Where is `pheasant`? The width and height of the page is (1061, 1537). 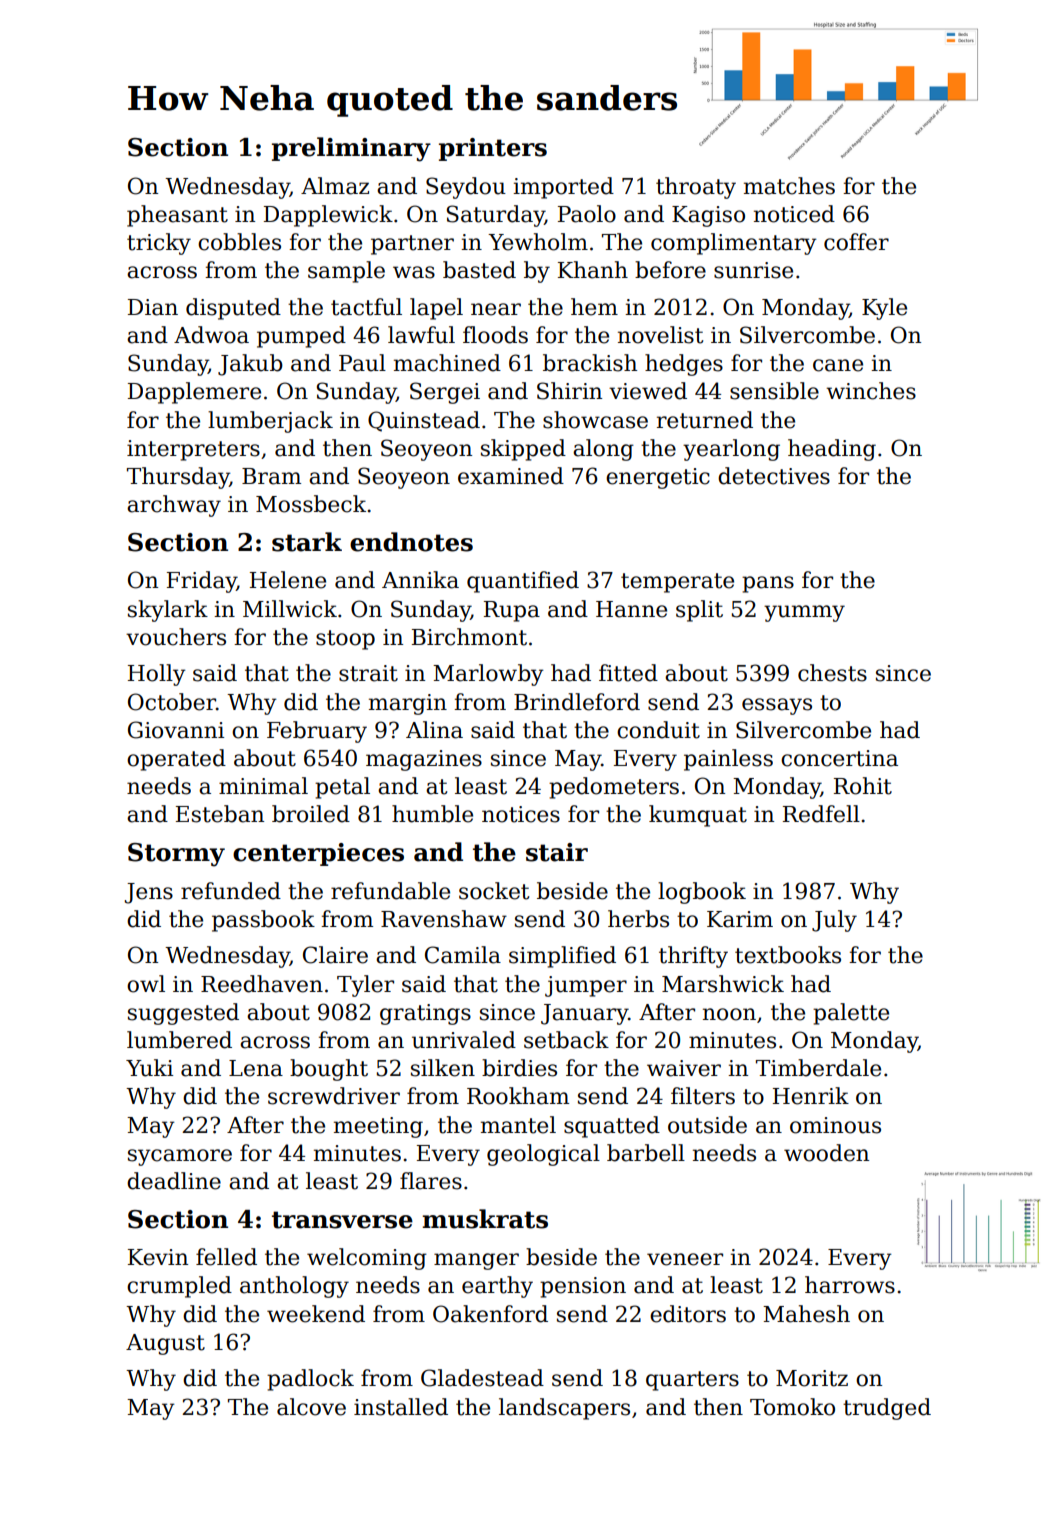 pheasant is located at coordinates (177, 216).
